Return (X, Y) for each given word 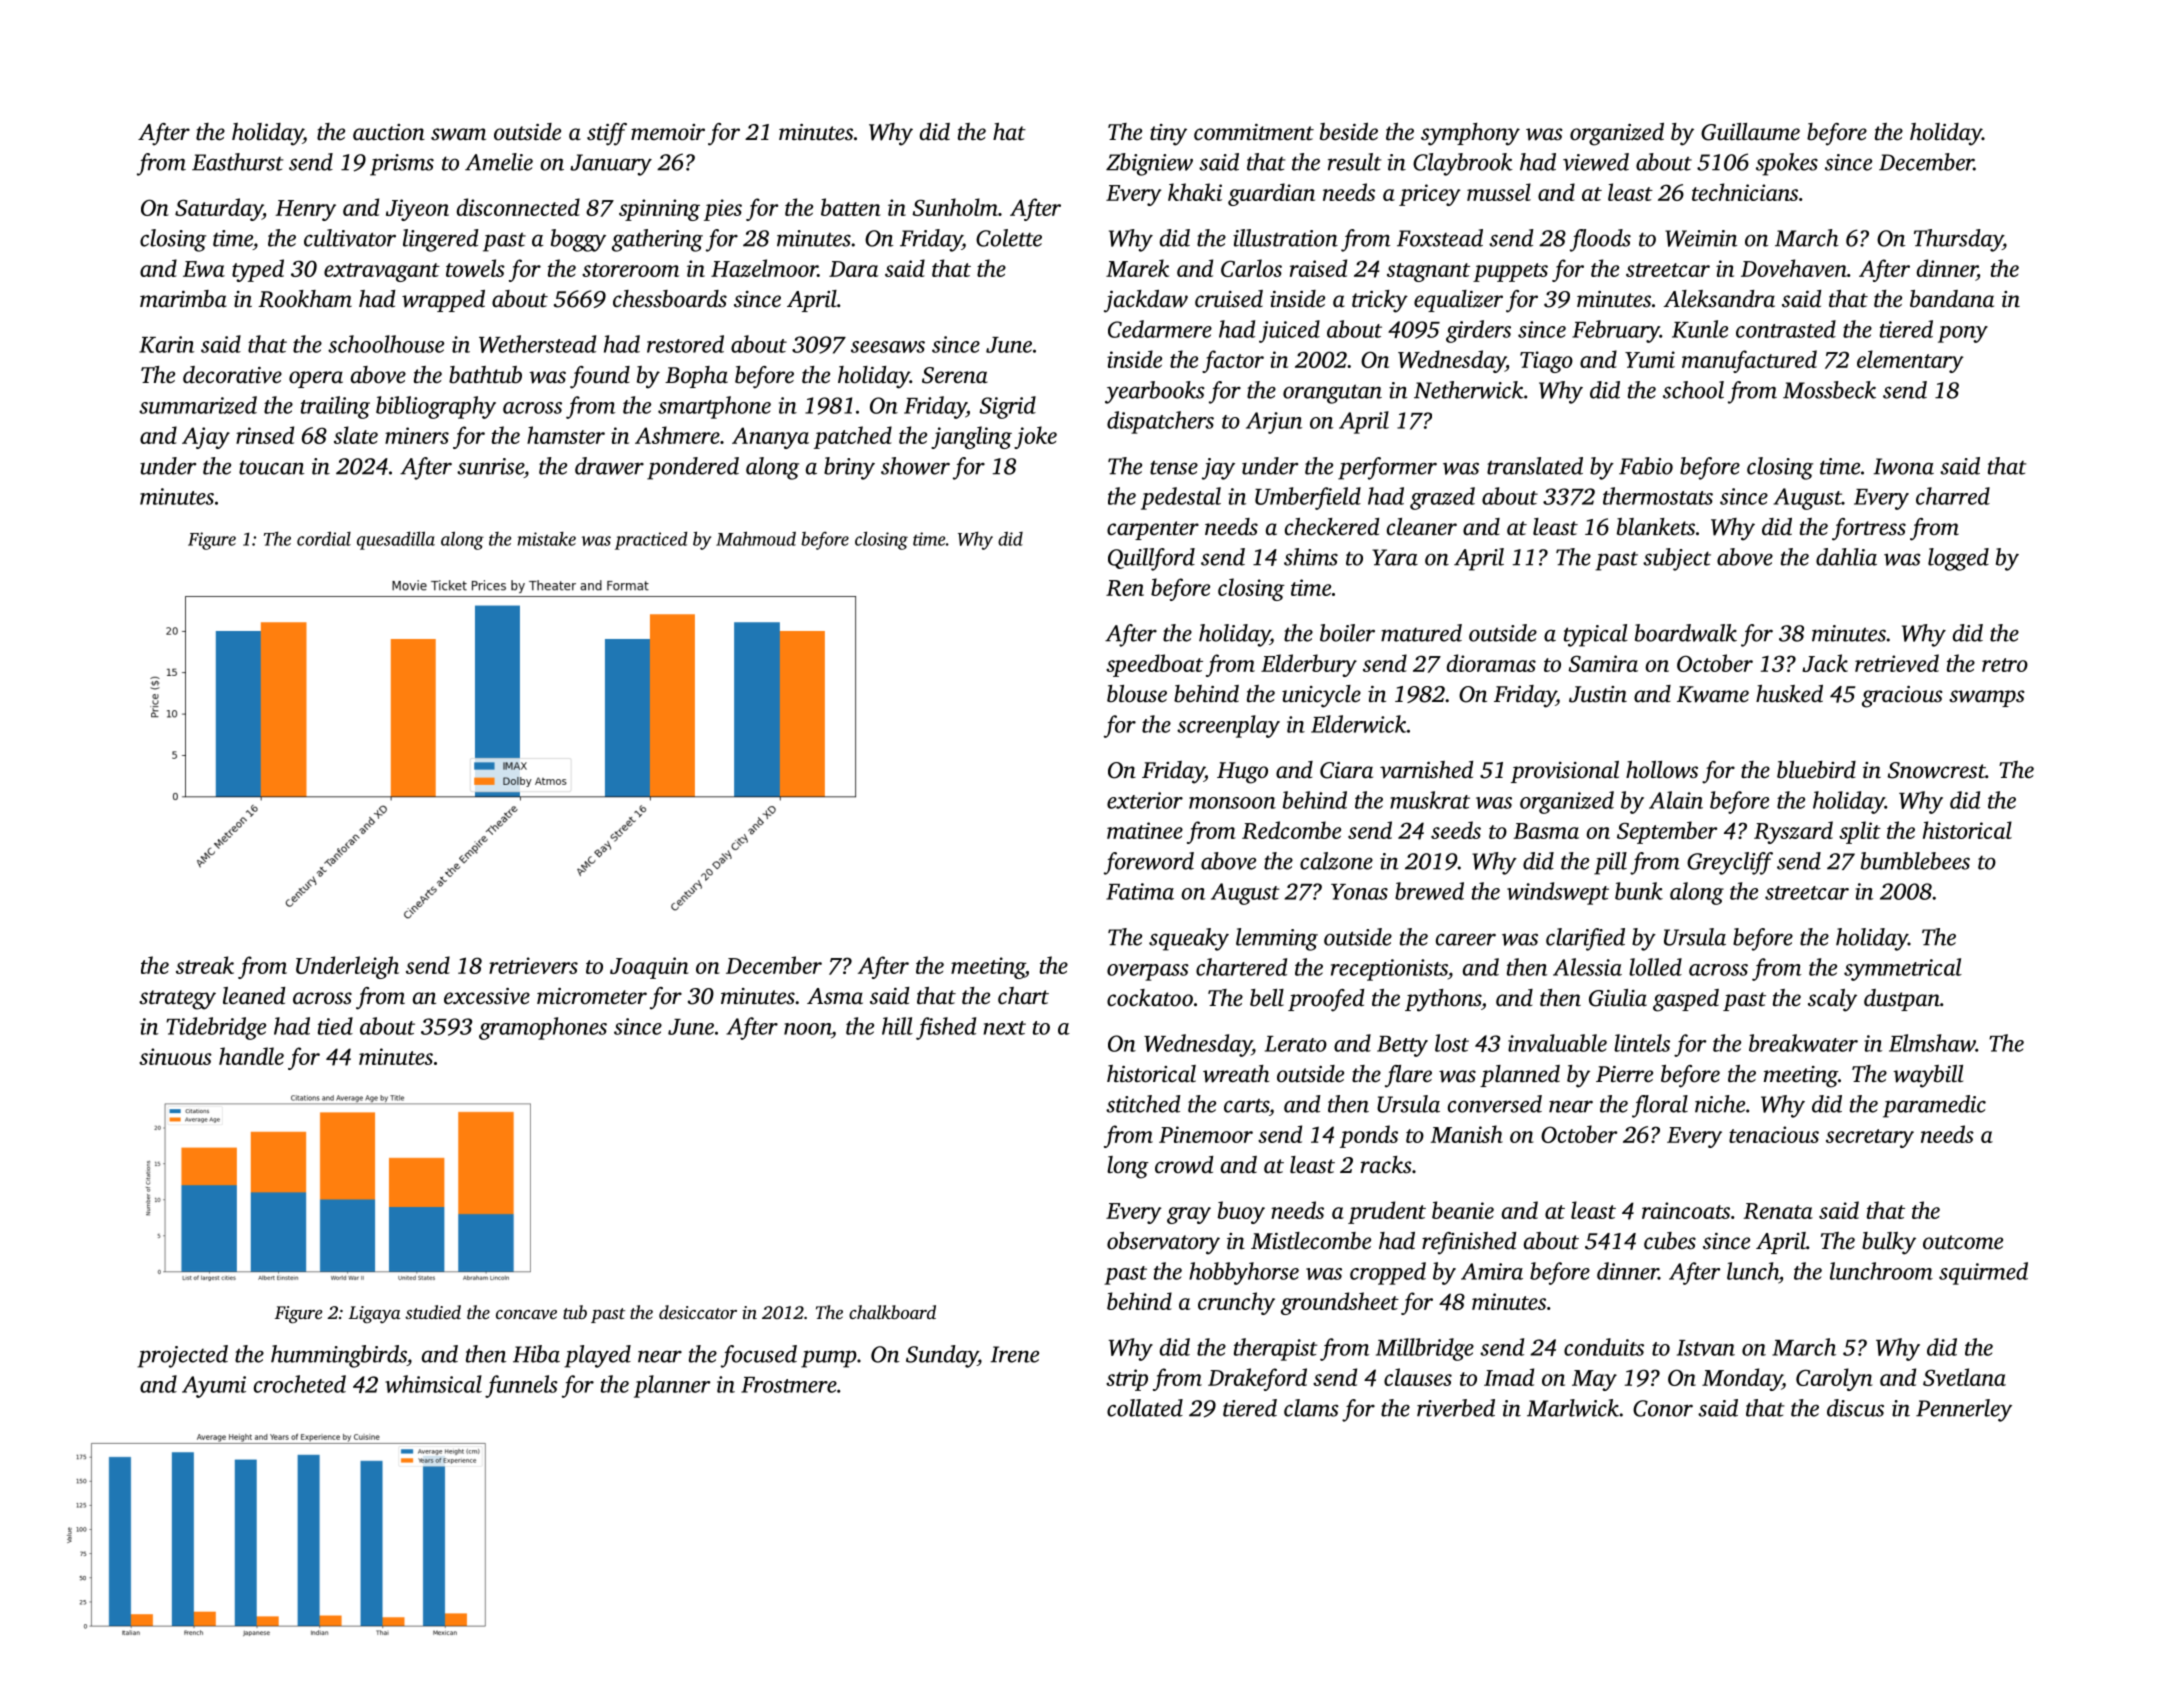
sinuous (175, 1056)
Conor (1663, 1408)
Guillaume (1750, 132)
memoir (668, 132)
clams (1311, 1408)
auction (389, 132)
